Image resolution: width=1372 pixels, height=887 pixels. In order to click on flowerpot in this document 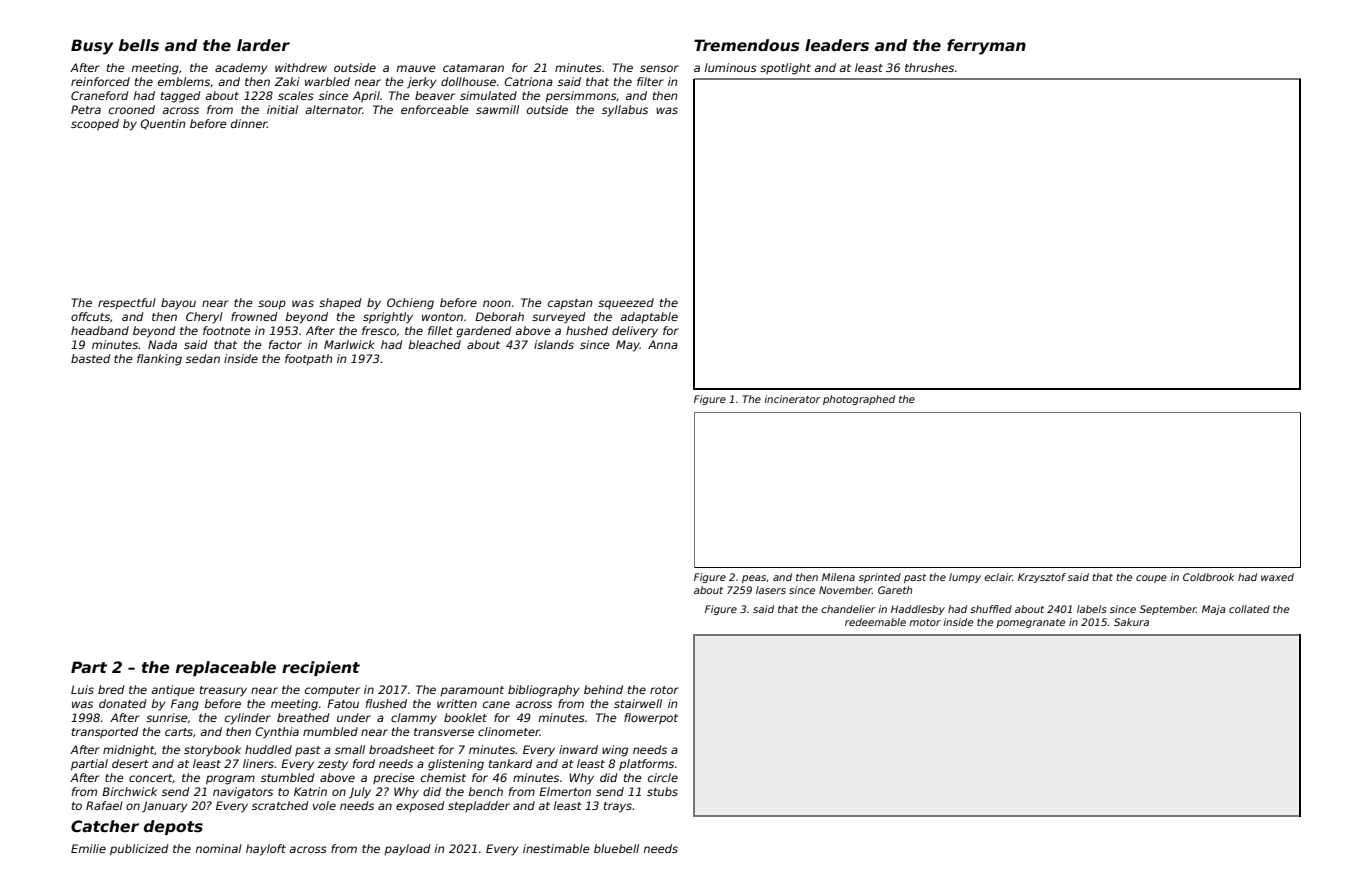, I will do `click(651, 718)`.
